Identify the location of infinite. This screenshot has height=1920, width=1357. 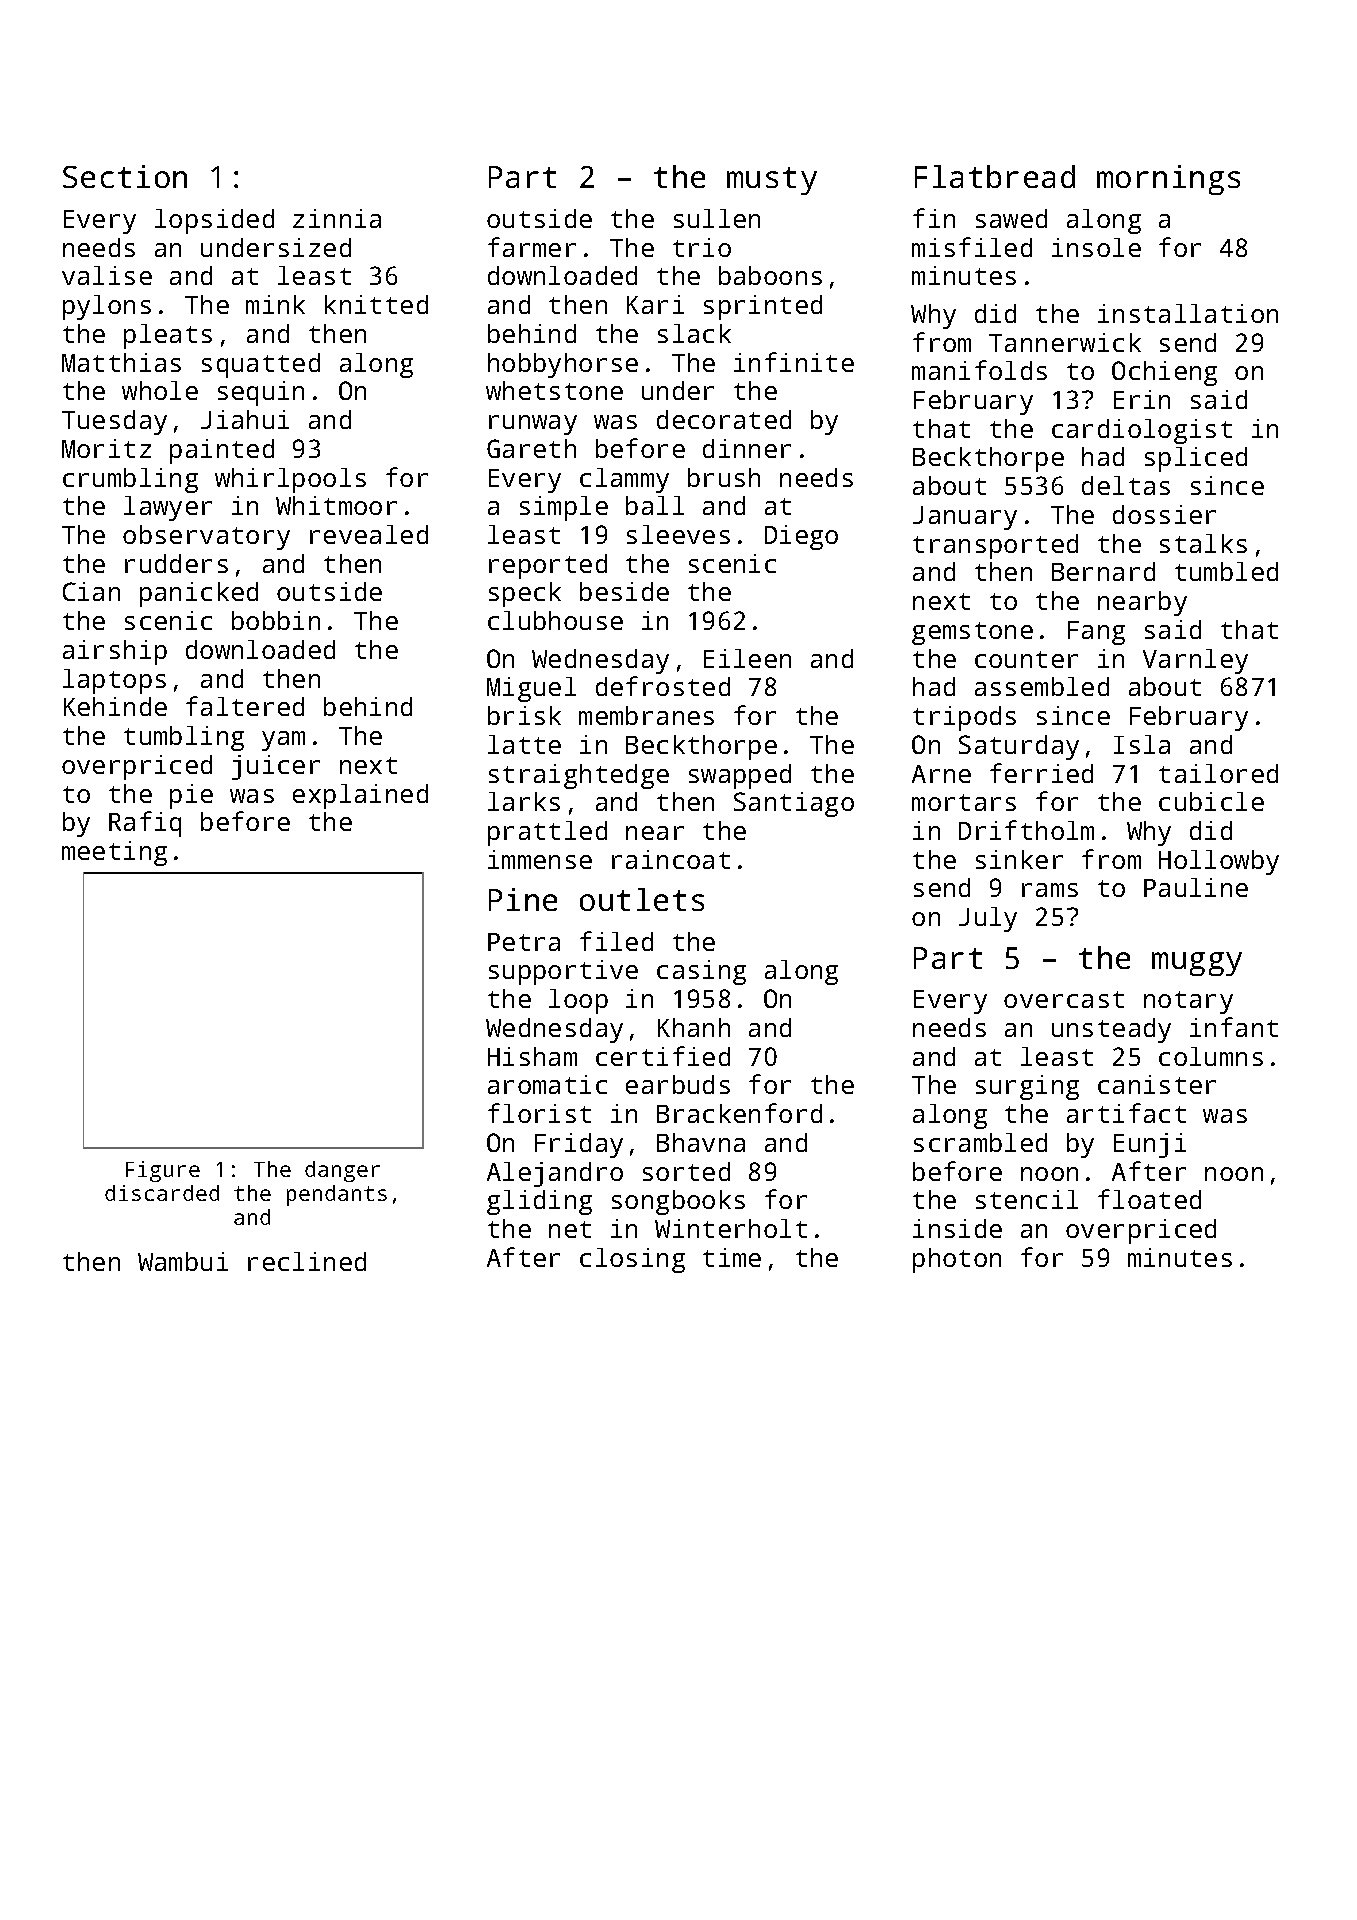
(794, 362).
